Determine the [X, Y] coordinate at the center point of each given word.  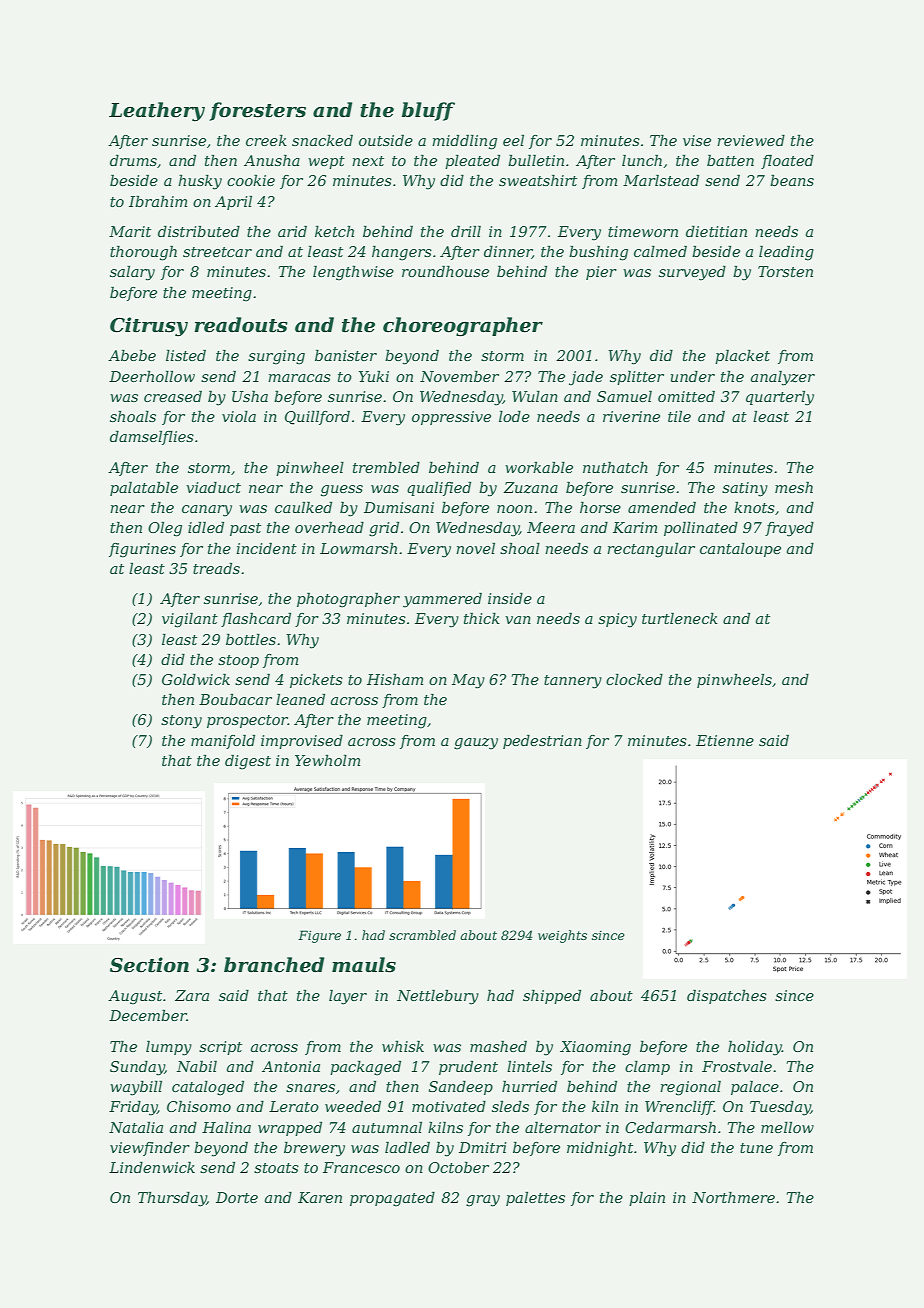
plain [647, 1198]
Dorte [237, 1197]
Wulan [535, 396]
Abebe [132, 355]
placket [742, 356]
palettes [535, 1199]
